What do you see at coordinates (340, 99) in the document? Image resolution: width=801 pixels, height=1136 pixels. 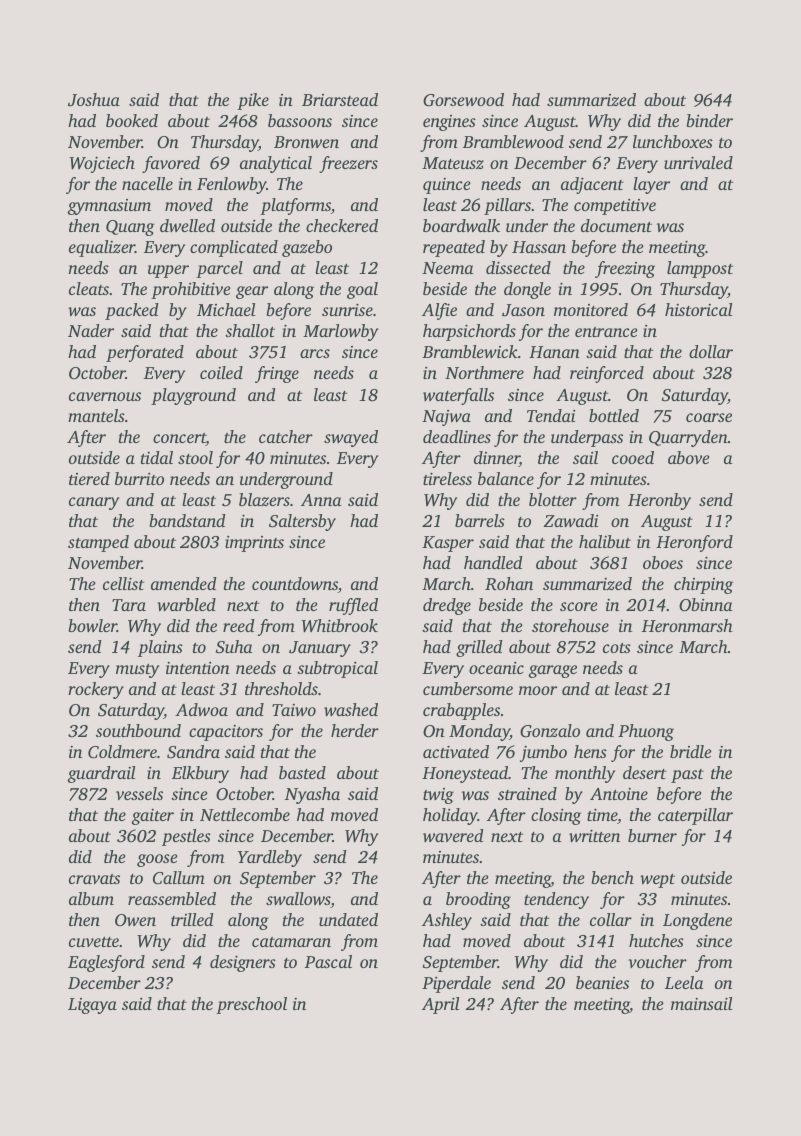 I see `Briarstead` at bounding box center [340, 99].
